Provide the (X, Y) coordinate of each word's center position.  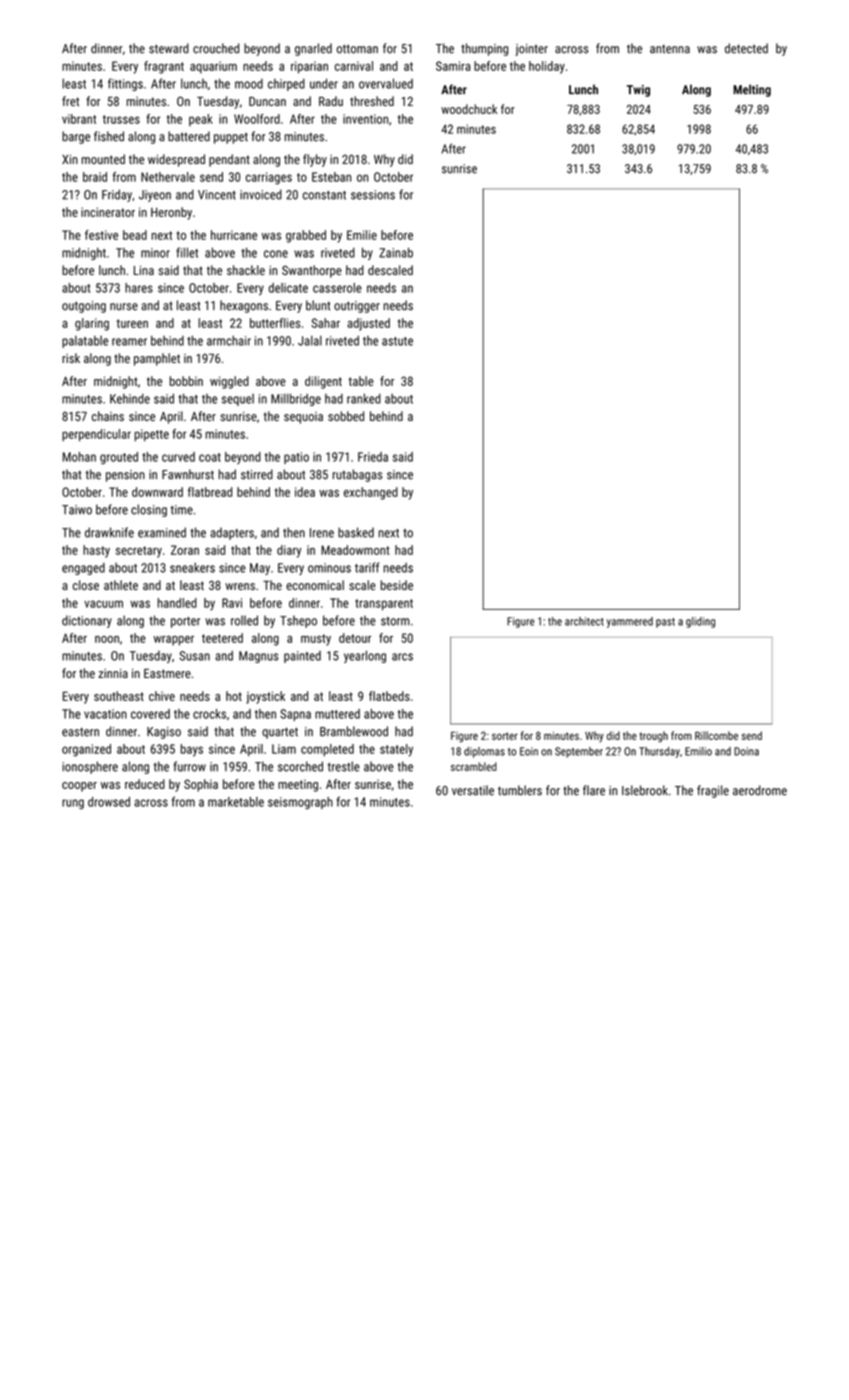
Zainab (396, 252)
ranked (364, 398)
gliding (700, 622)
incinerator (108, 212)
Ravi (232, 603)
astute (397, 341)
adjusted (368, 324)
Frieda (373, 457)
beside (397, 585)
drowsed (109, 802)
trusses (121, 119)
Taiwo (77, 510)
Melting (752, 90)
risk (71, 358)
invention (365, 119)
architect (584, 621)
